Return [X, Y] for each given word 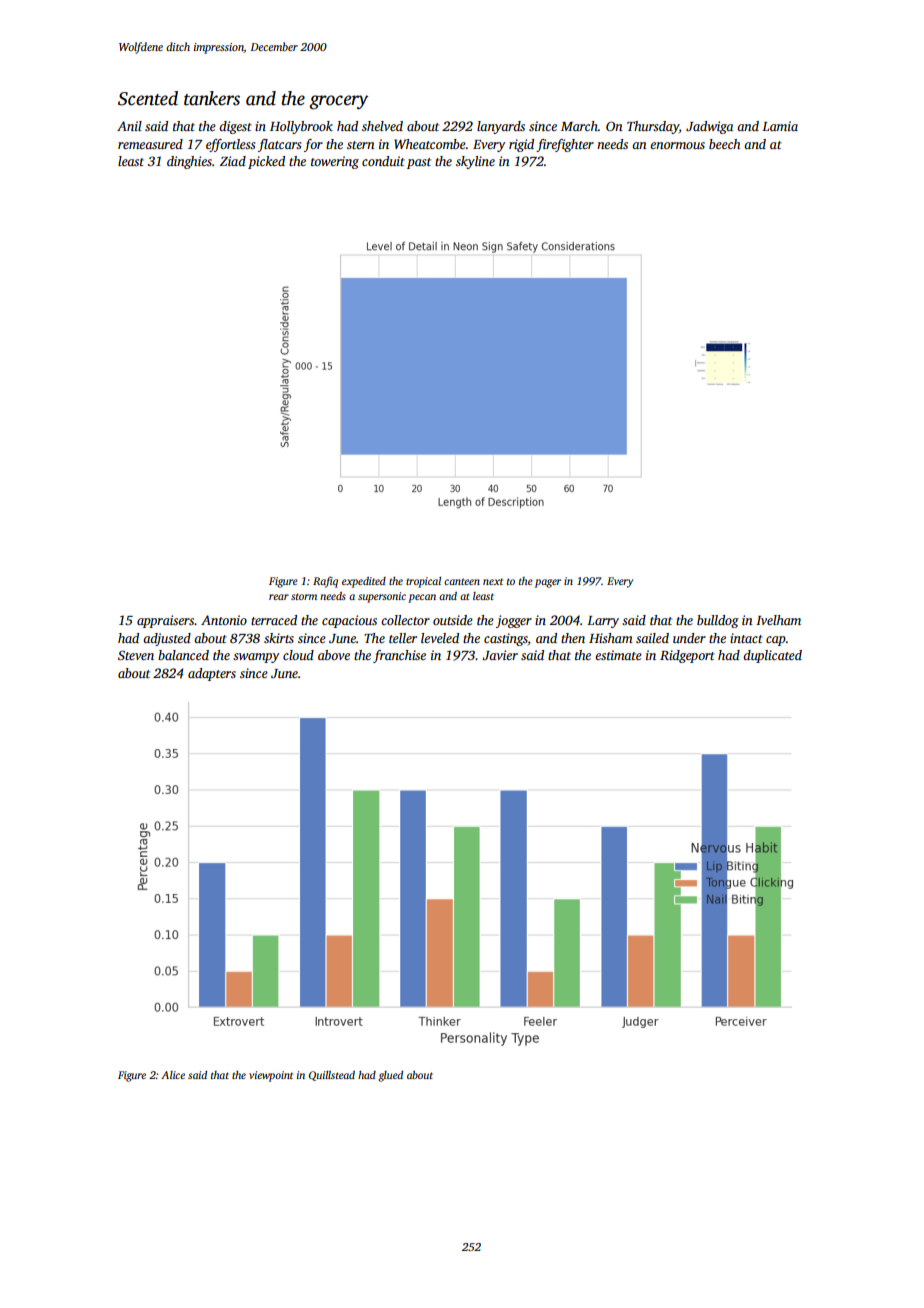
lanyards [501, 127]
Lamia [780, 126]
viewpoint [271, 1076]
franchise [399, 656]
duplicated [772, 656]
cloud [298, 655]
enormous [677, 145]
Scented [148, 98]
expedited [364, 582]
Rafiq [325, 582]
